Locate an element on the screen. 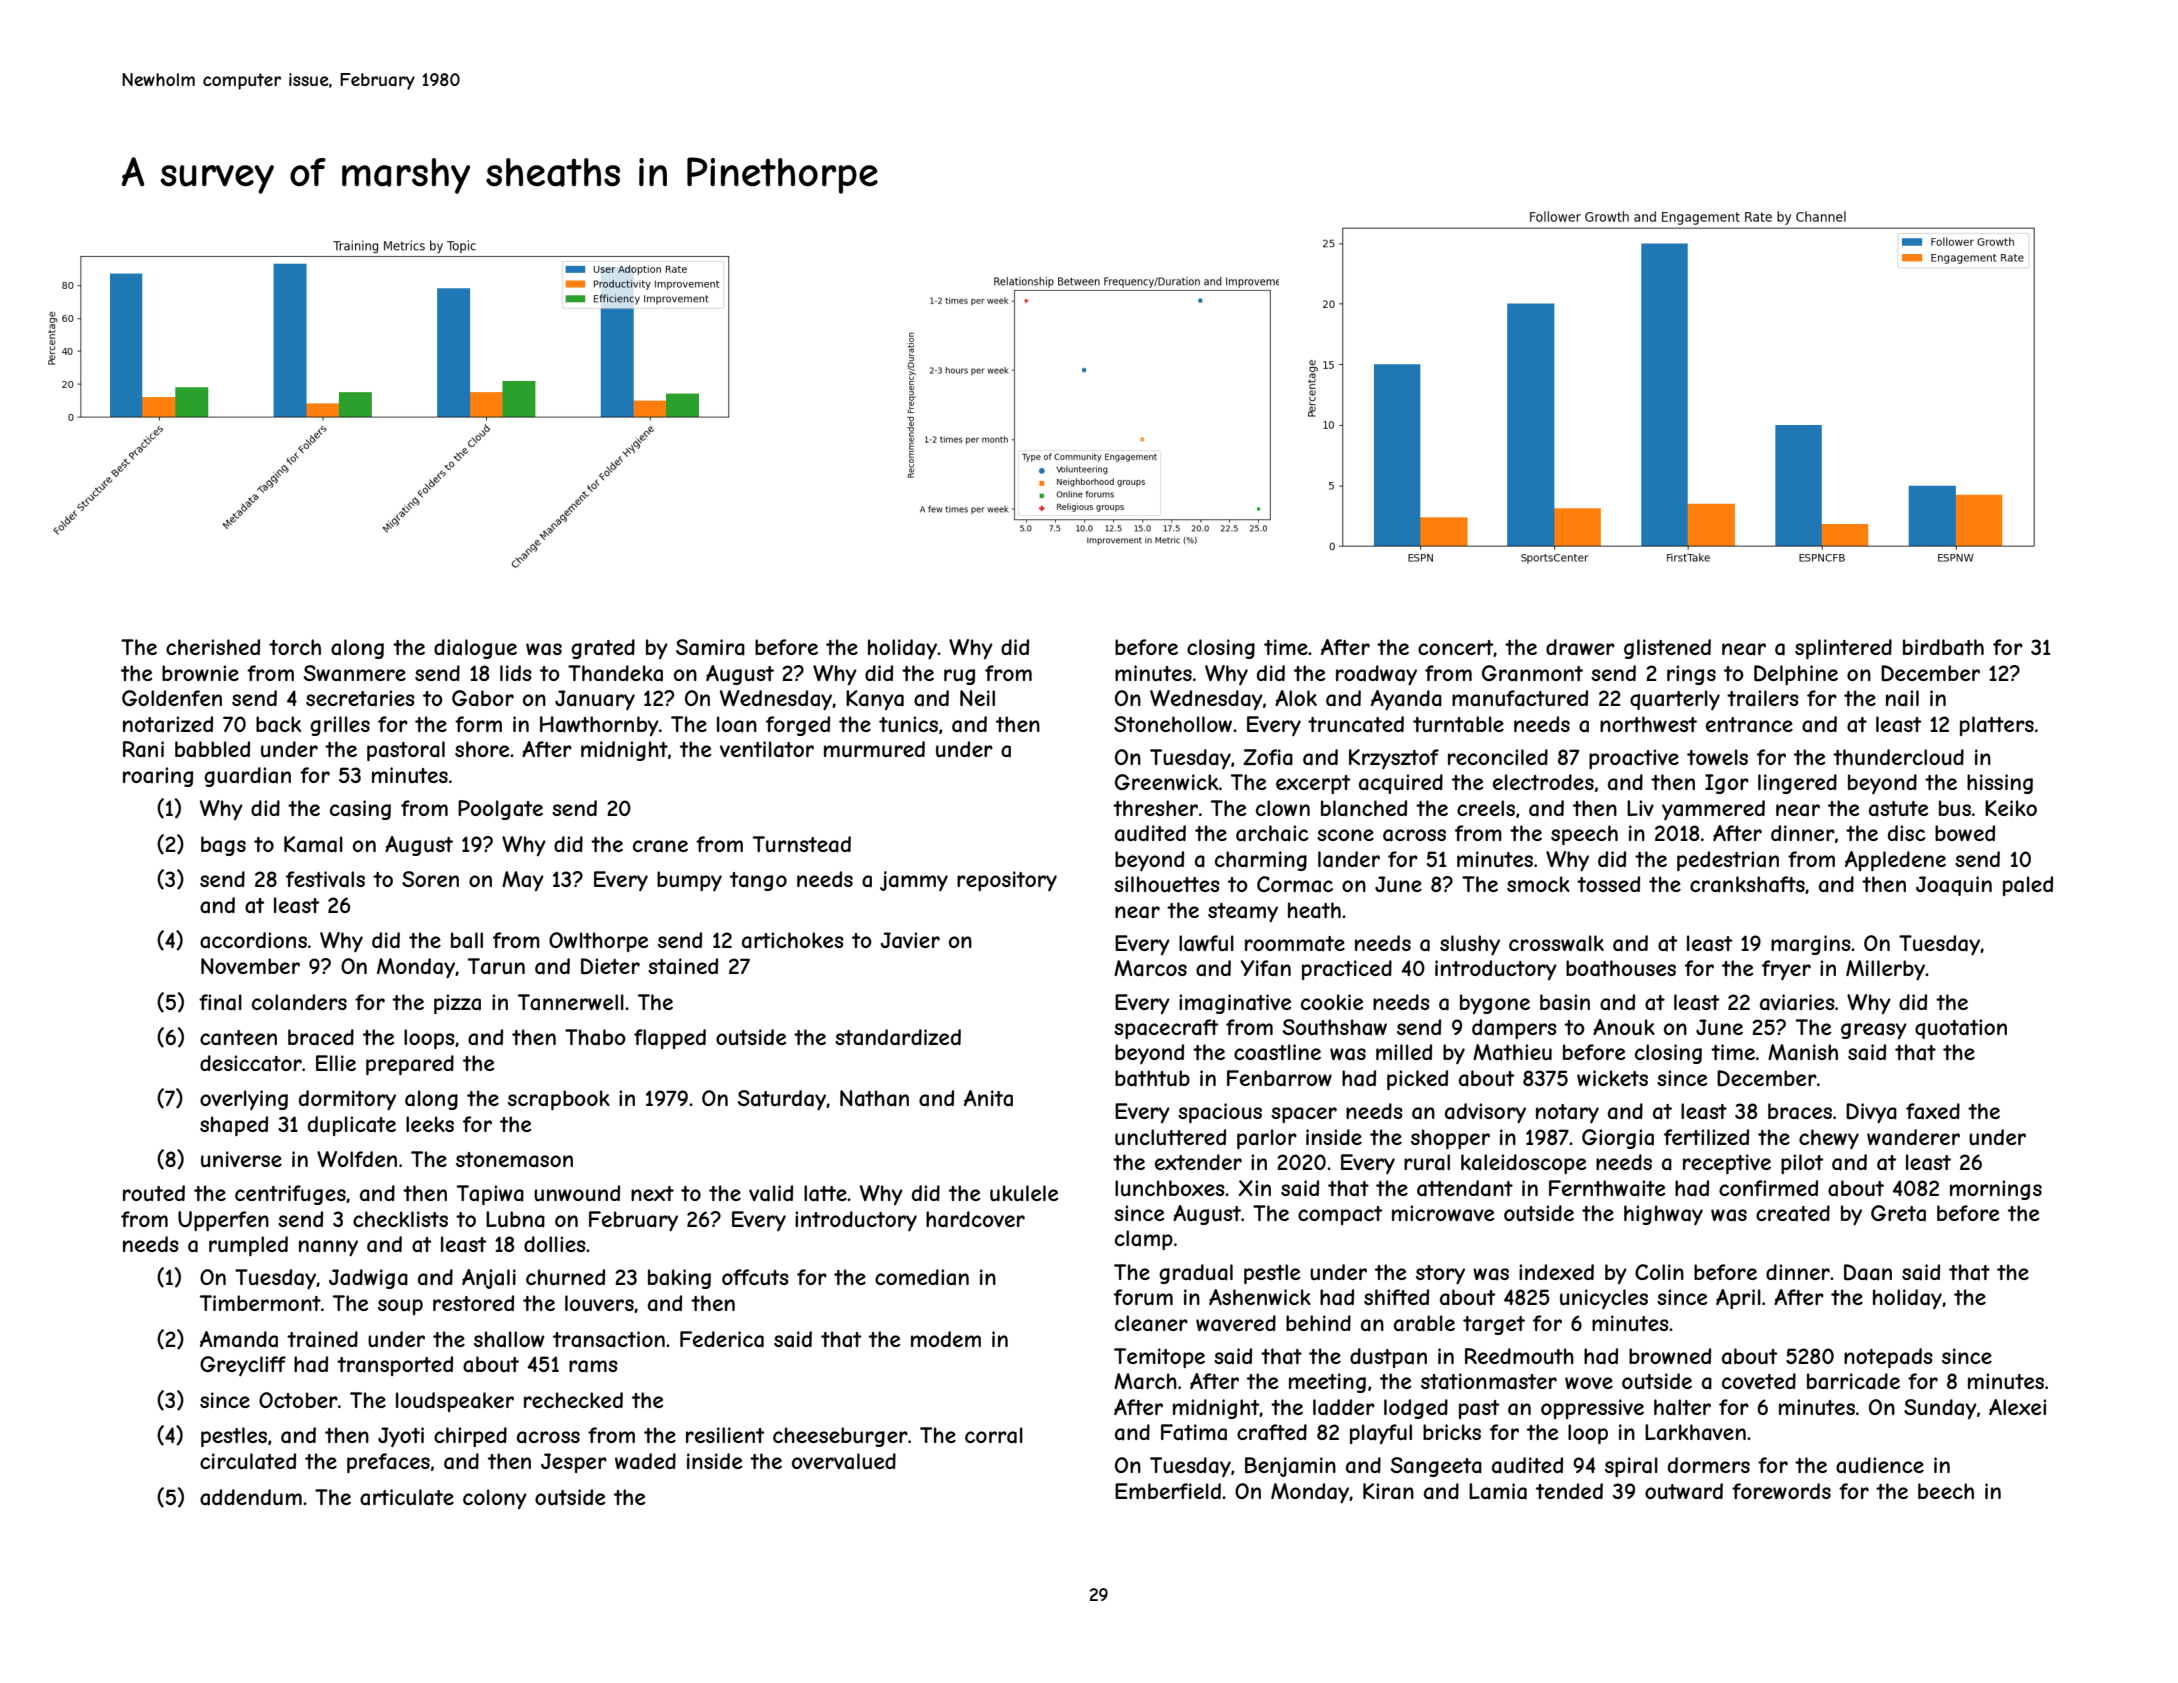  beech is located at coordinates (1946, 1491).
